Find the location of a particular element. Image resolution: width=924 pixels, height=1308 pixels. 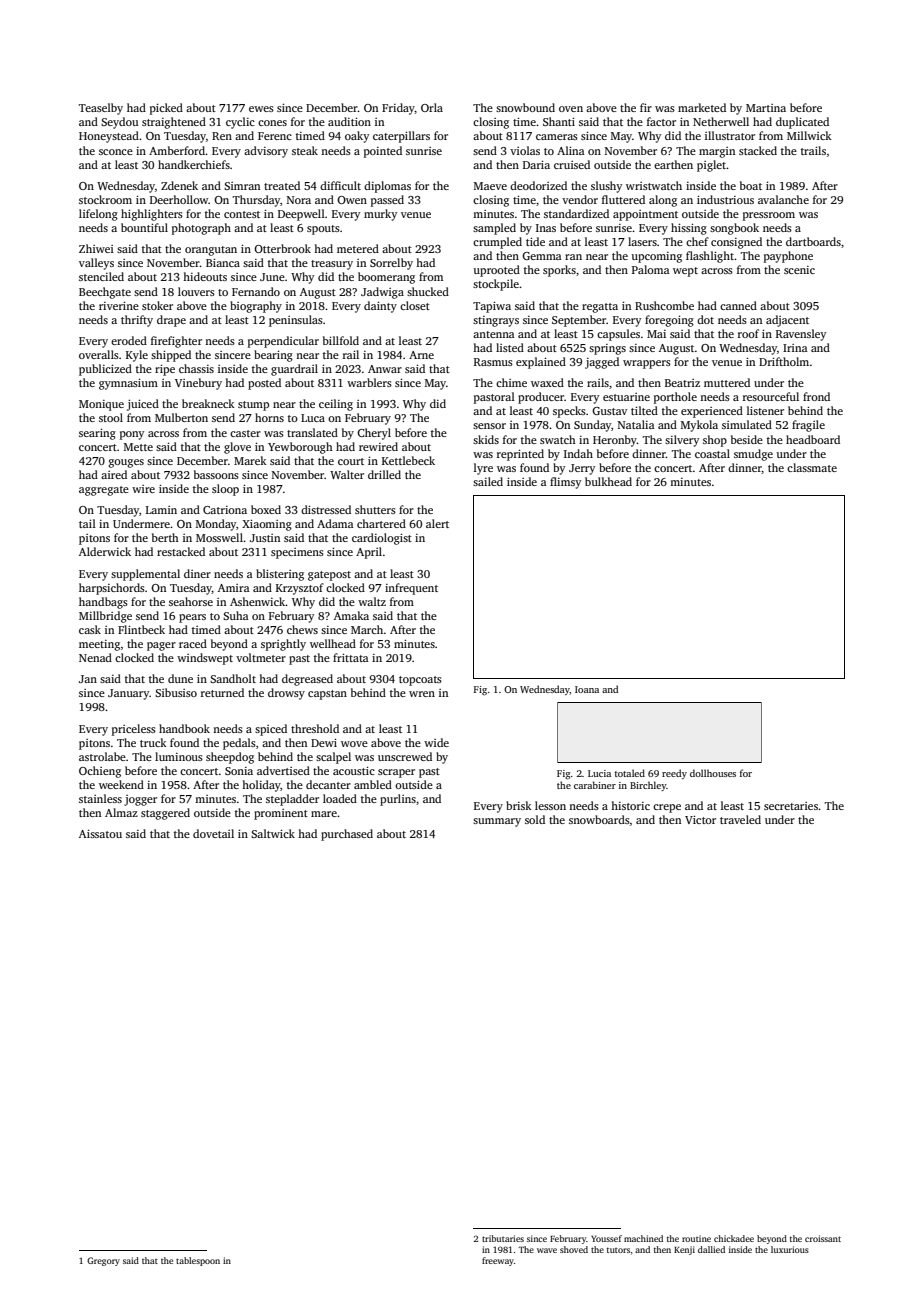

Orla is located at coordinates (432, 107).
